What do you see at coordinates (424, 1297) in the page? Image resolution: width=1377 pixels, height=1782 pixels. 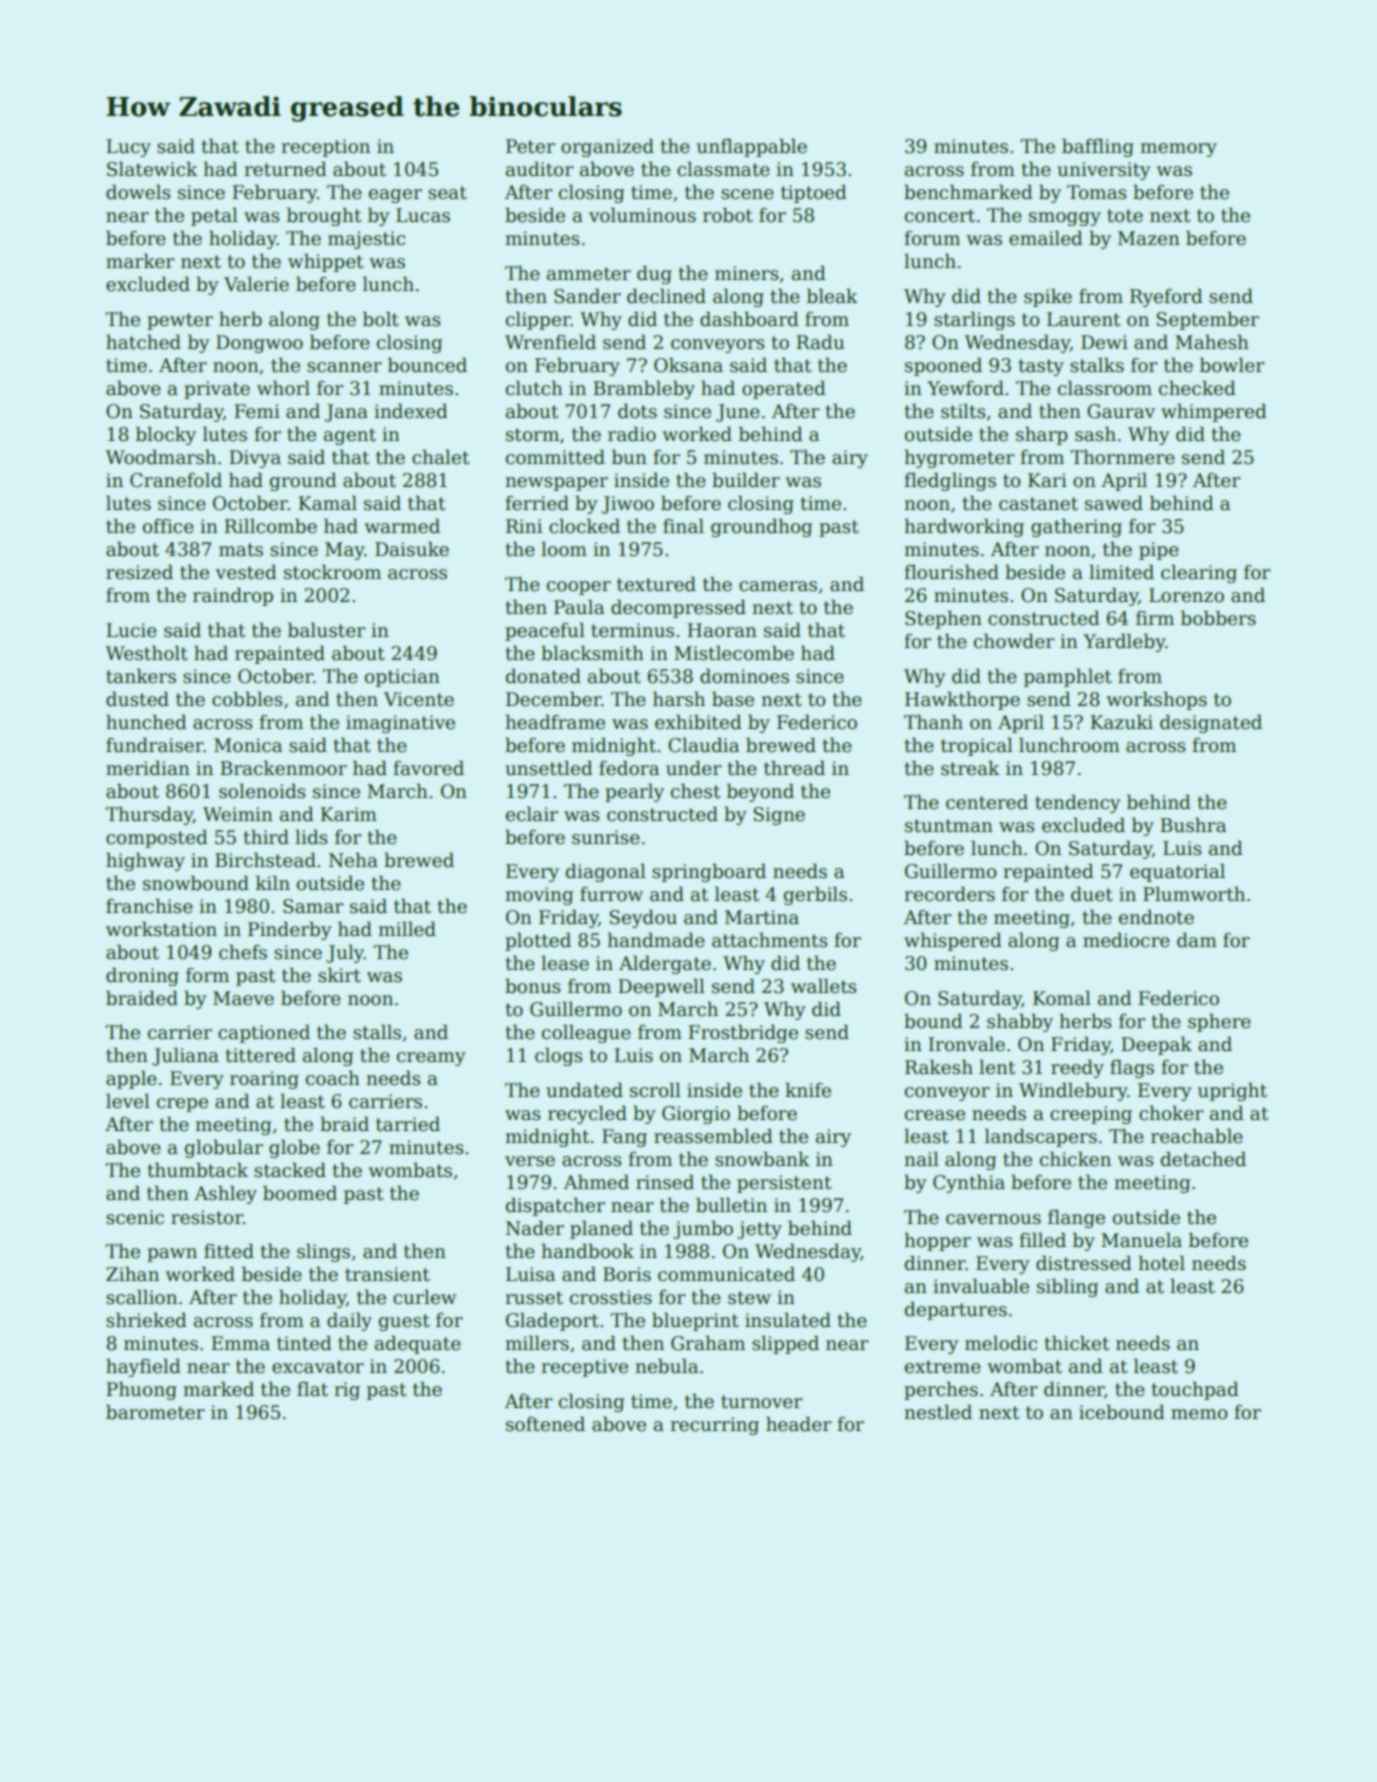 I see `curlew` at bounding box center [424, 1297].
